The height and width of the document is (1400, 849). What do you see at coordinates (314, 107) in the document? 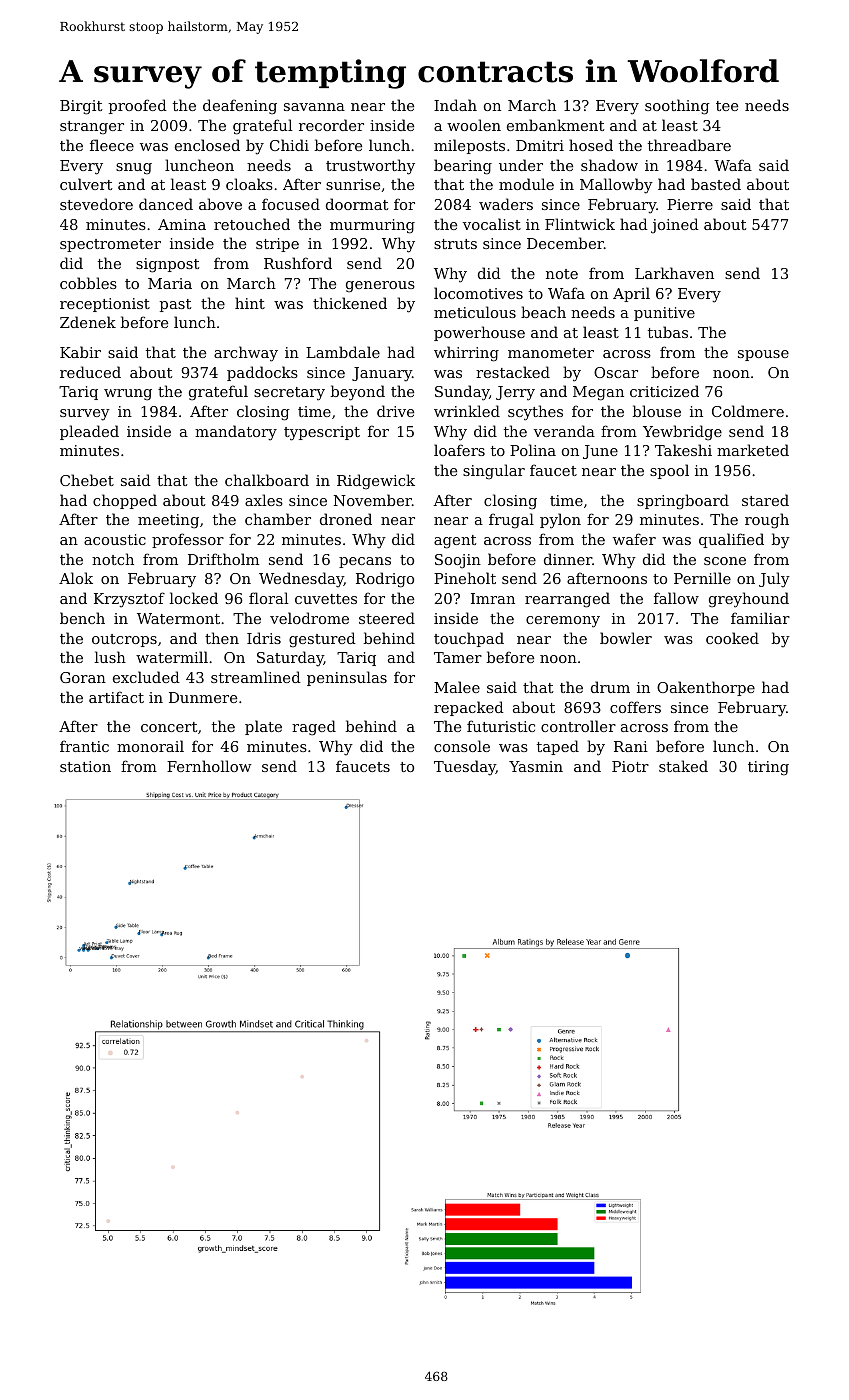
I see `savanna` at bounding box center [314, 107].
